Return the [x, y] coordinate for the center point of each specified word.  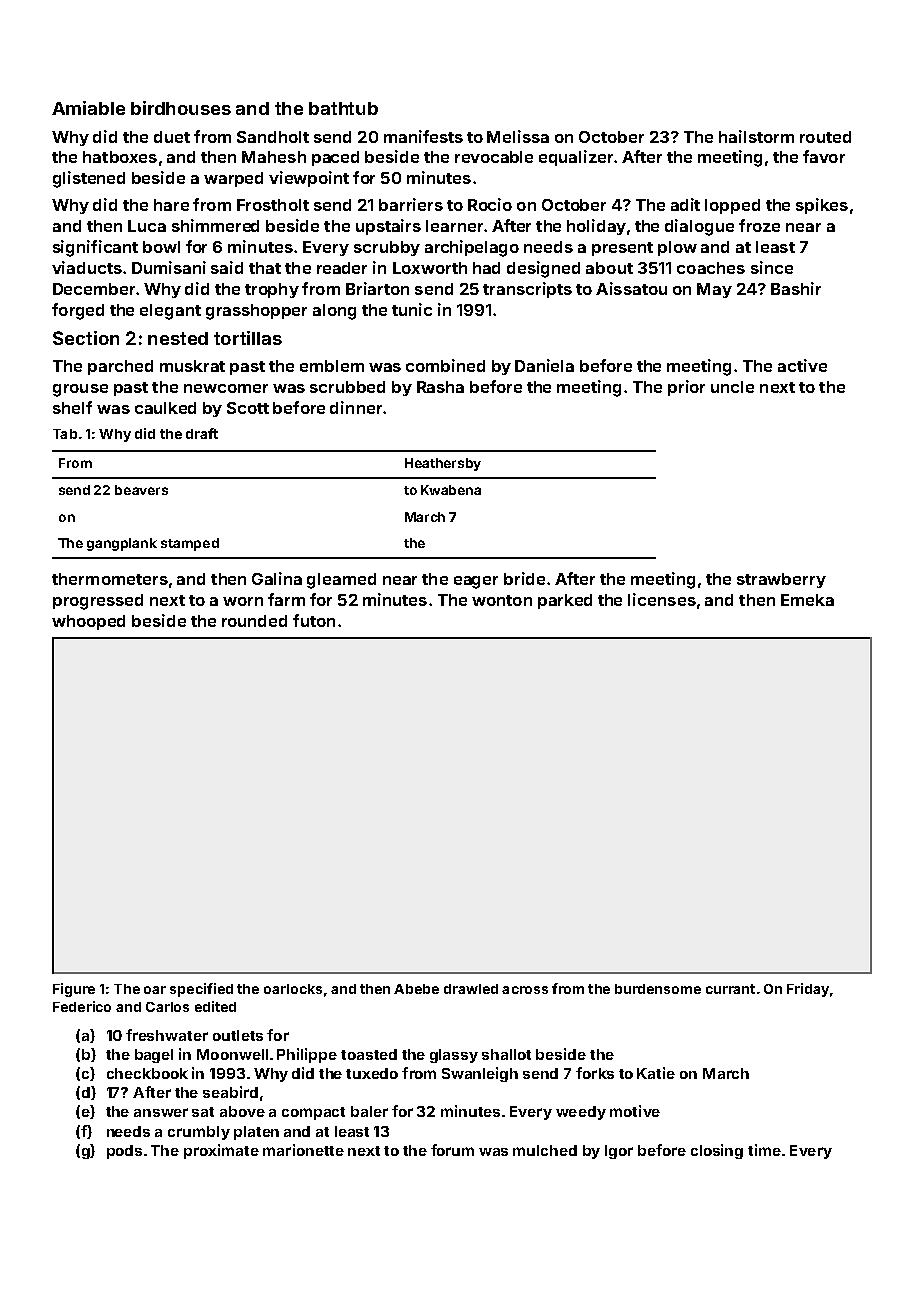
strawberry [781, 580]
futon [314, 620]
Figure [74, 990]
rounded [254, 621]
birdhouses [181, 108]
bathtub [343, 108]
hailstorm [756, 136]
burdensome [658, 989]
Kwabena [451, 490]
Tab [65, 434]
